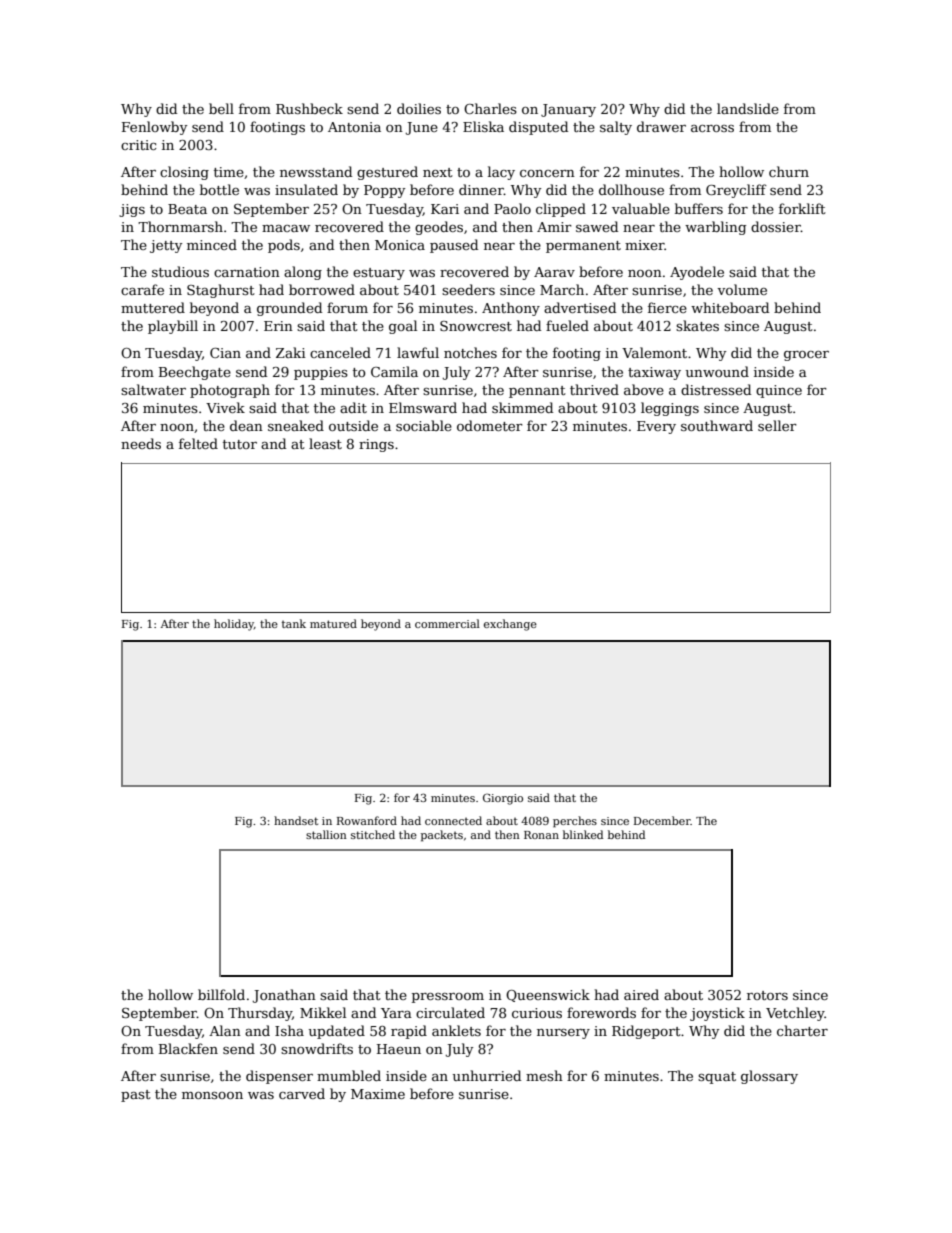  Describe the element at coordinates (453, 820) in the screenshot. I see `connected` at that location.
